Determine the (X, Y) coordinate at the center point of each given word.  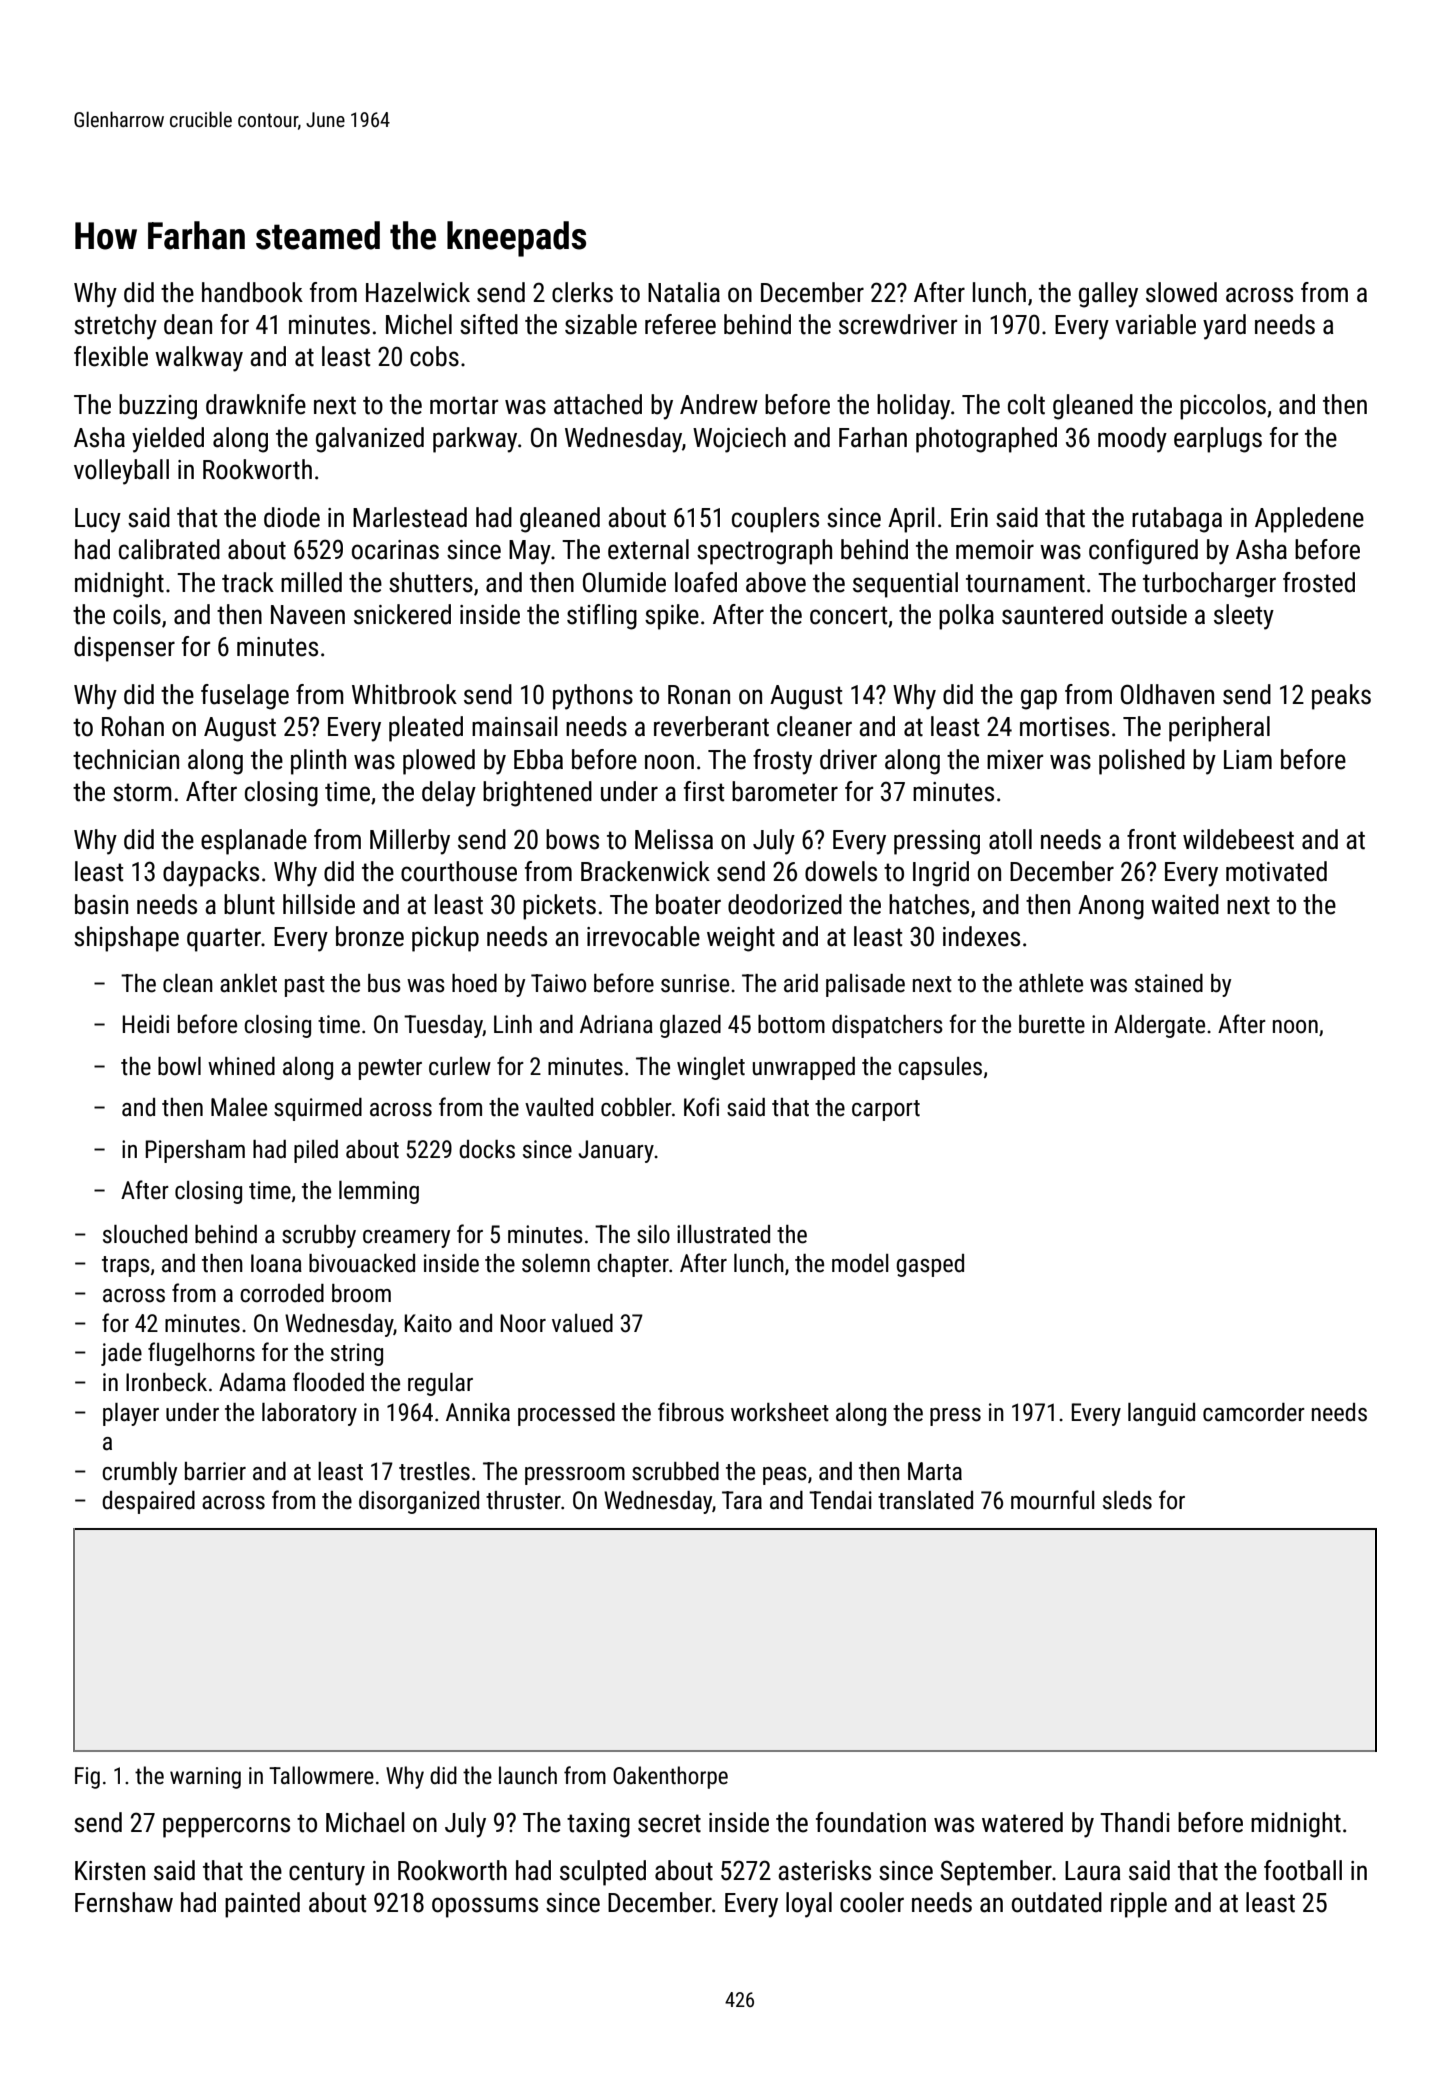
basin (101, 904)
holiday (913, 407)
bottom (791, 1024)
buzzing (158, 407)
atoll (1010, 839)
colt (1026, 404)
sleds (1127, 1500)
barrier (215, 1471)
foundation (871, 1822)
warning (205, 1778)
